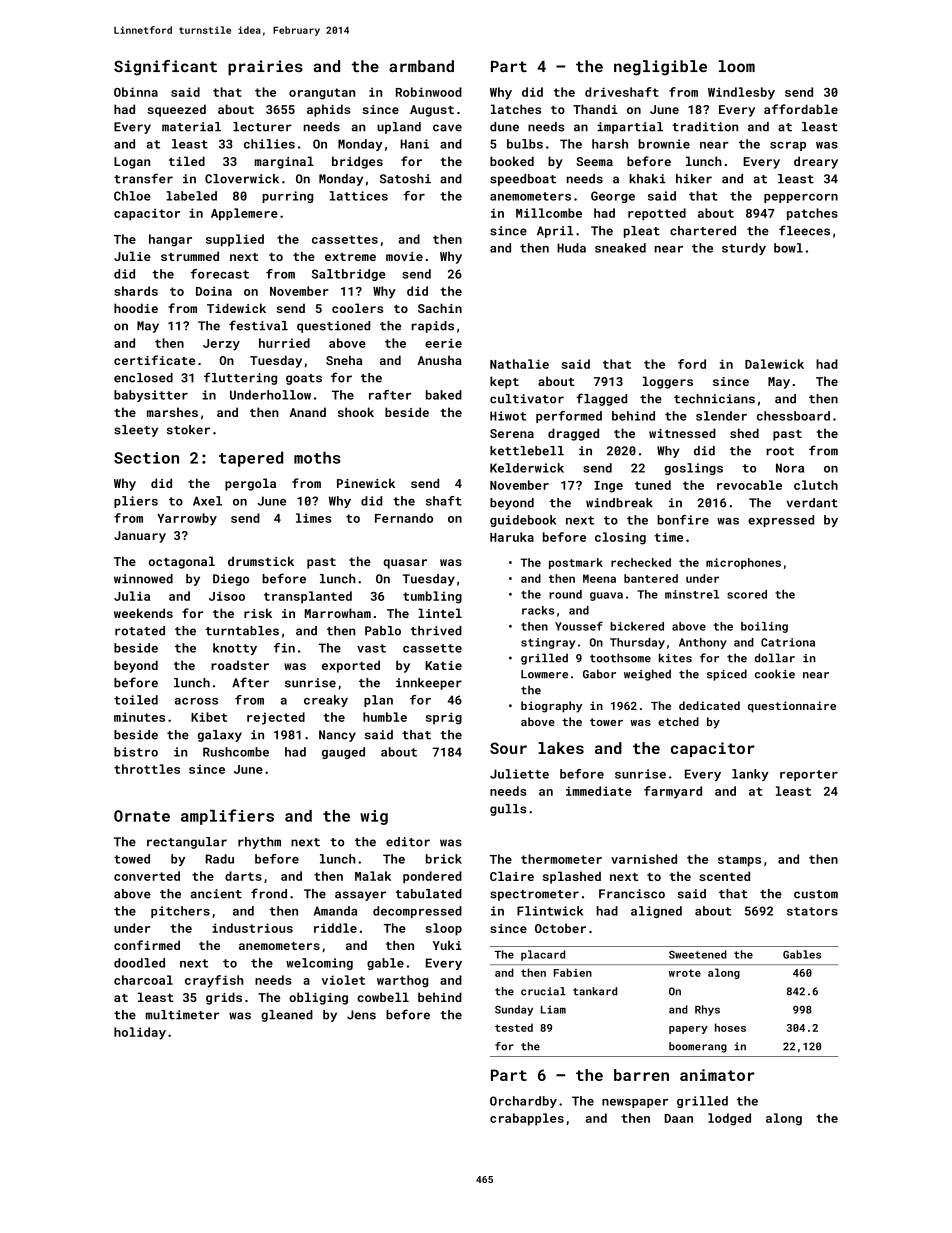 The image size is (952, 1233). What do you see at coordinates (440, 308) in the screenshot?
I see `Sachin` at bounding box center [440, 308].
